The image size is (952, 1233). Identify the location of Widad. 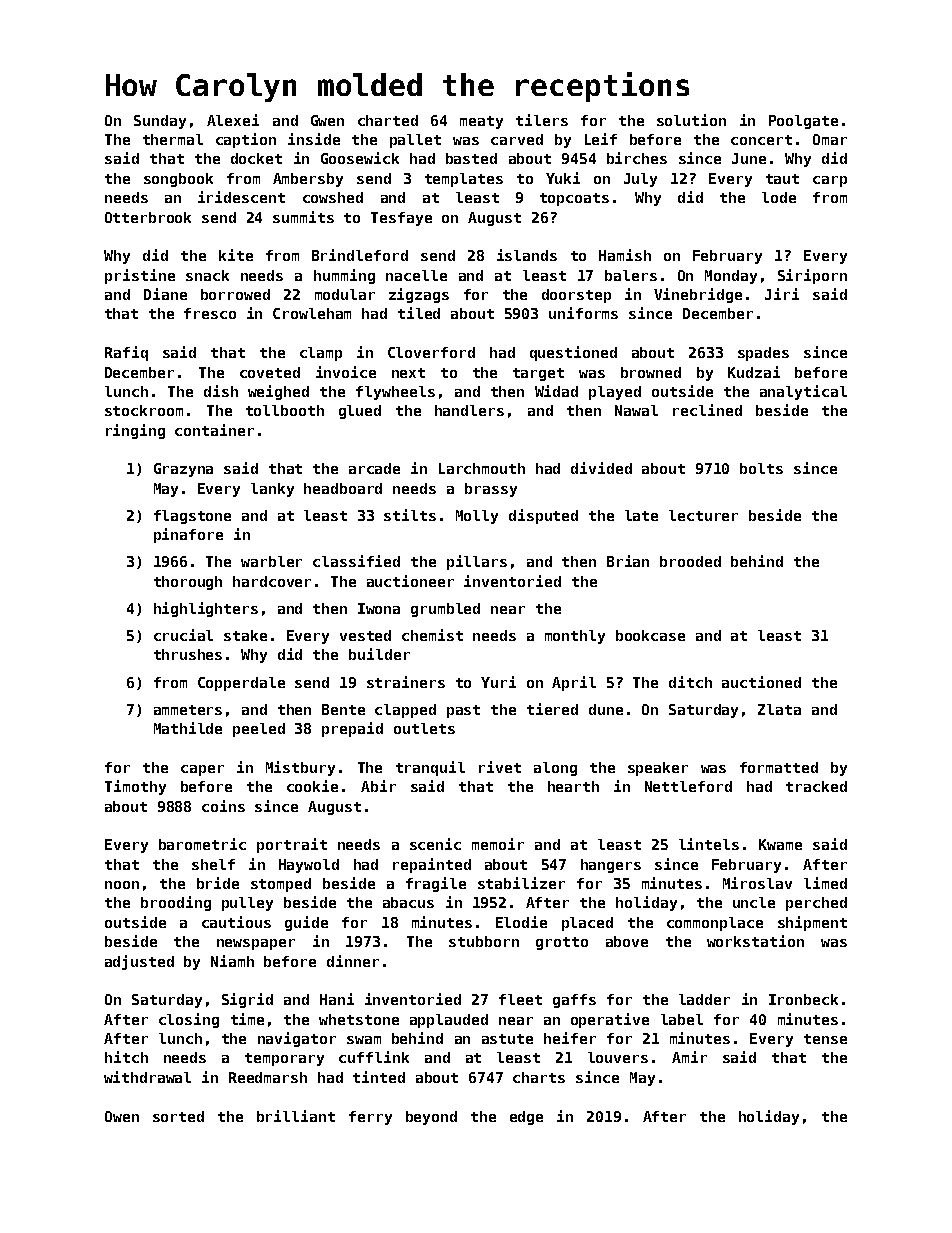
(556, 391).
